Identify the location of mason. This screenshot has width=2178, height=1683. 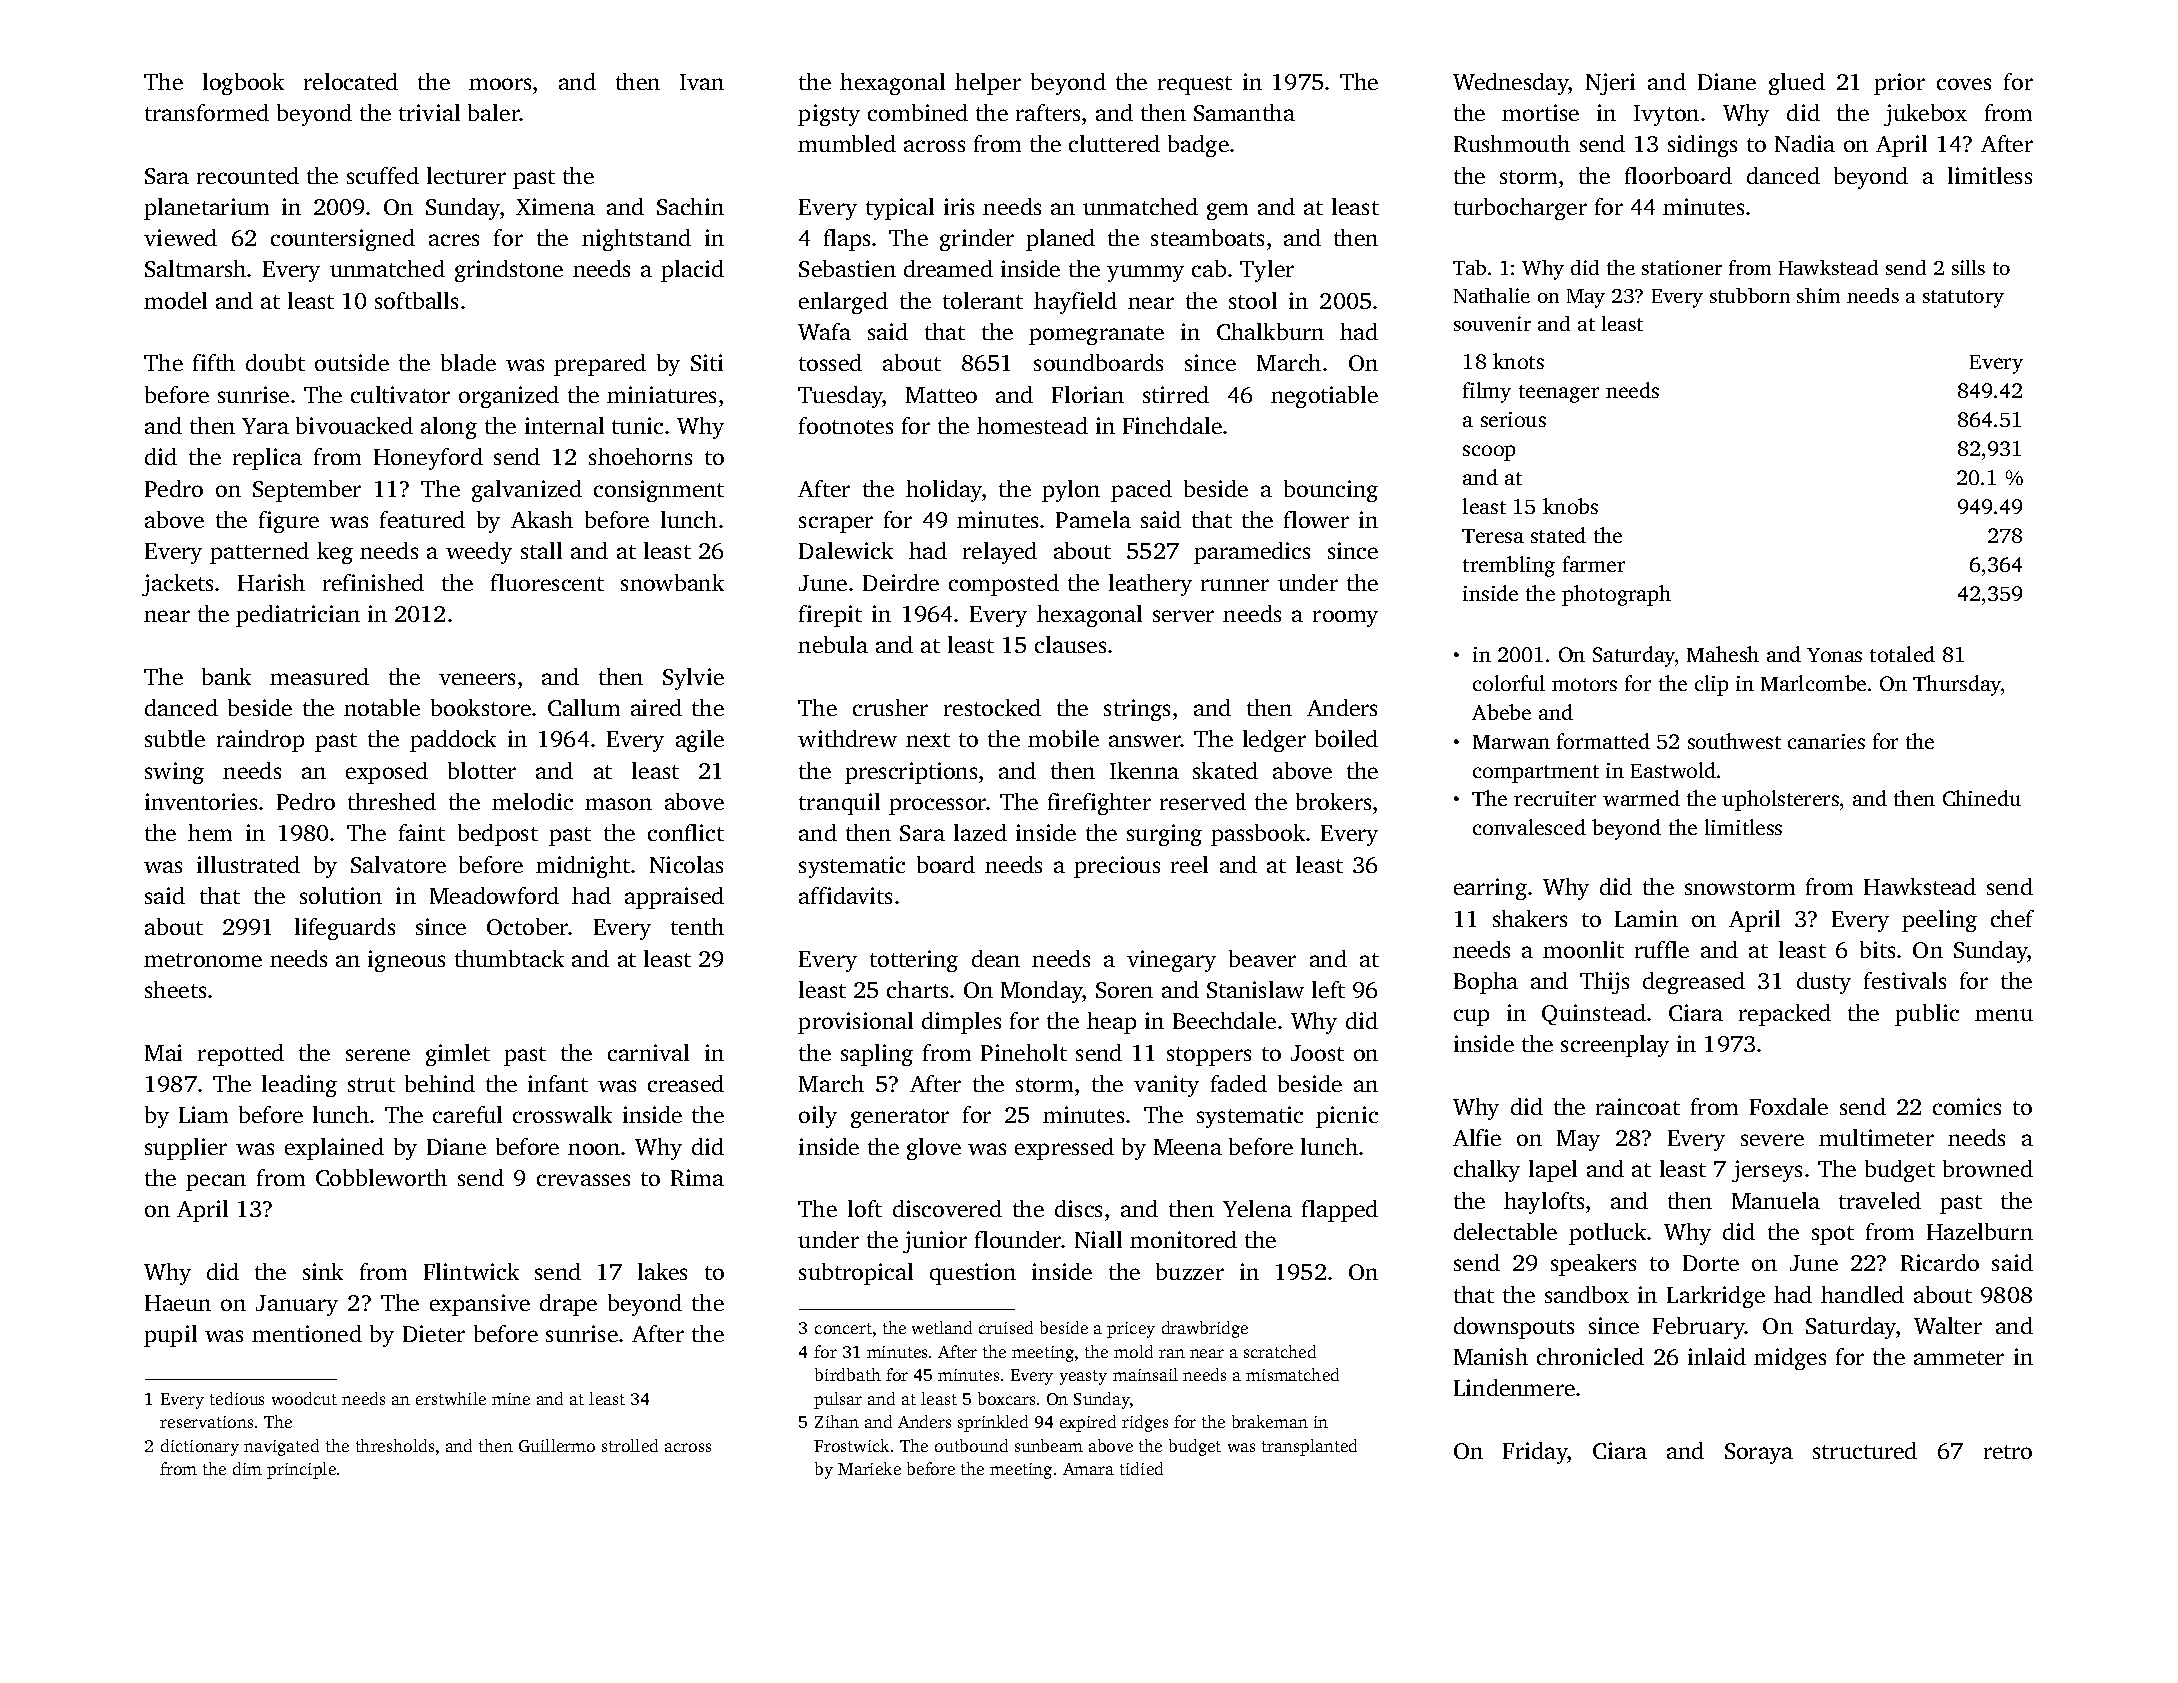
(618, 804).
